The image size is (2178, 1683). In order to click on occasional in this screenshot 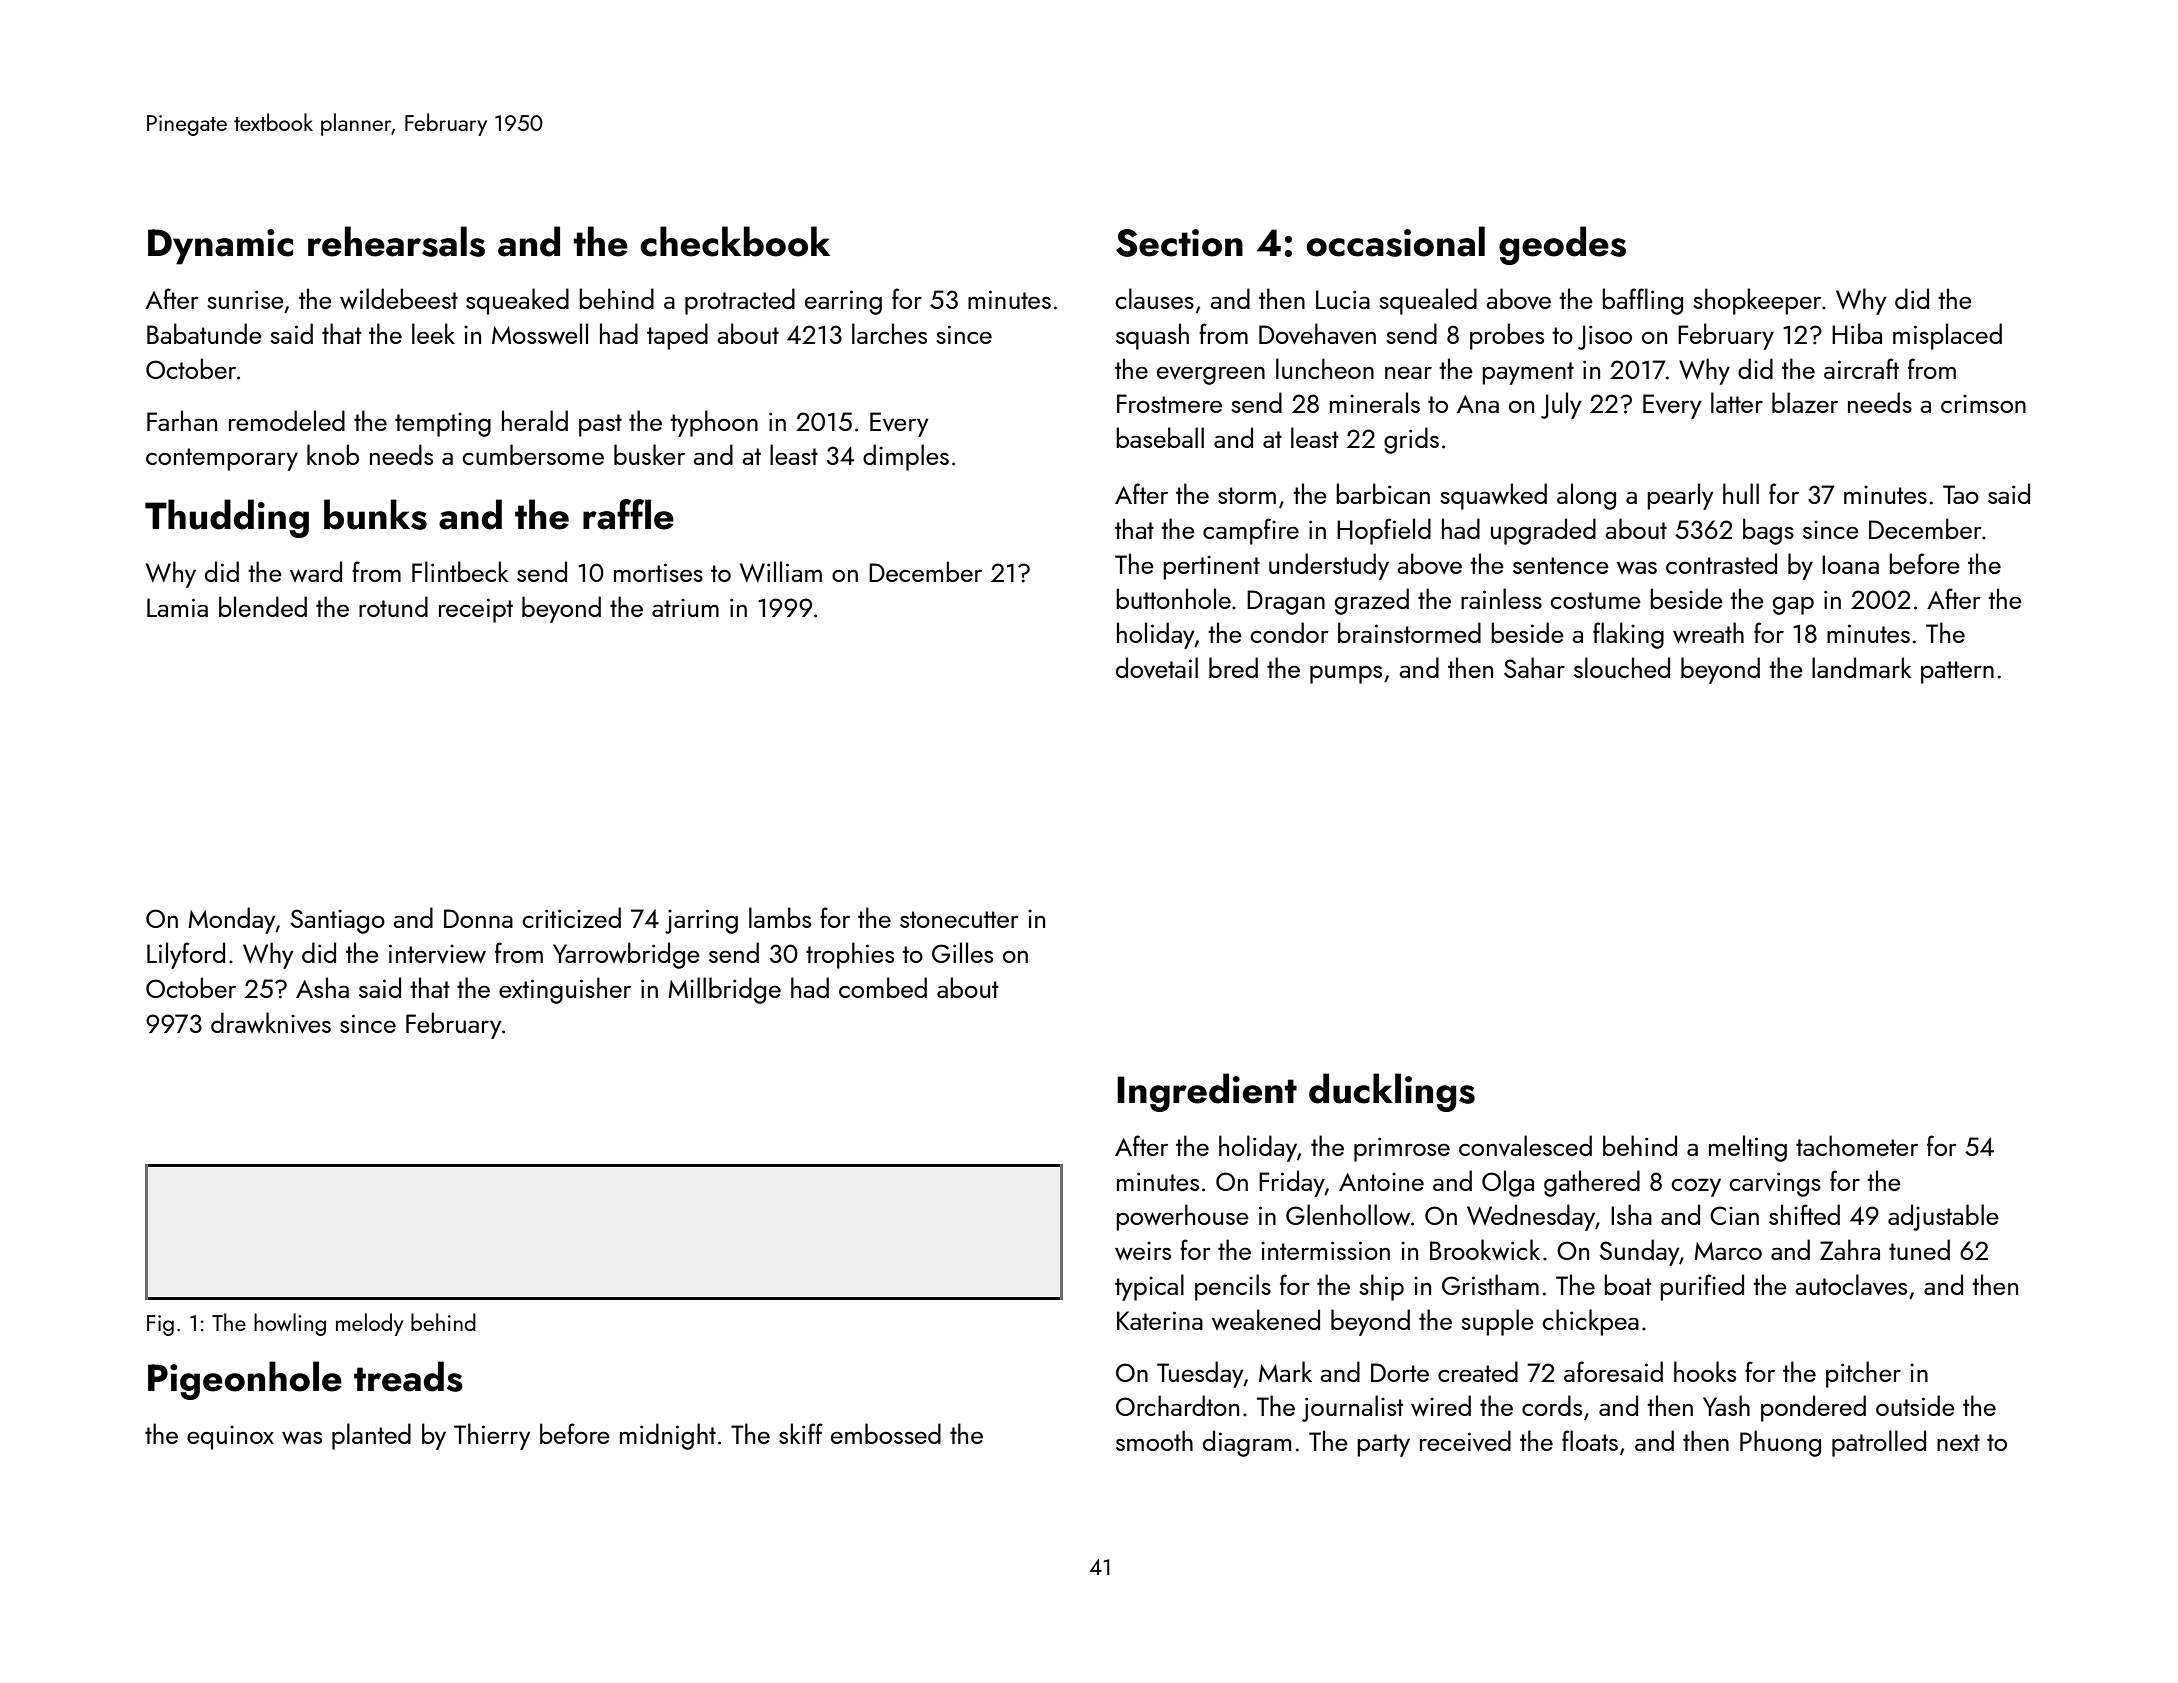, I will do `click(1396, 241)`.
